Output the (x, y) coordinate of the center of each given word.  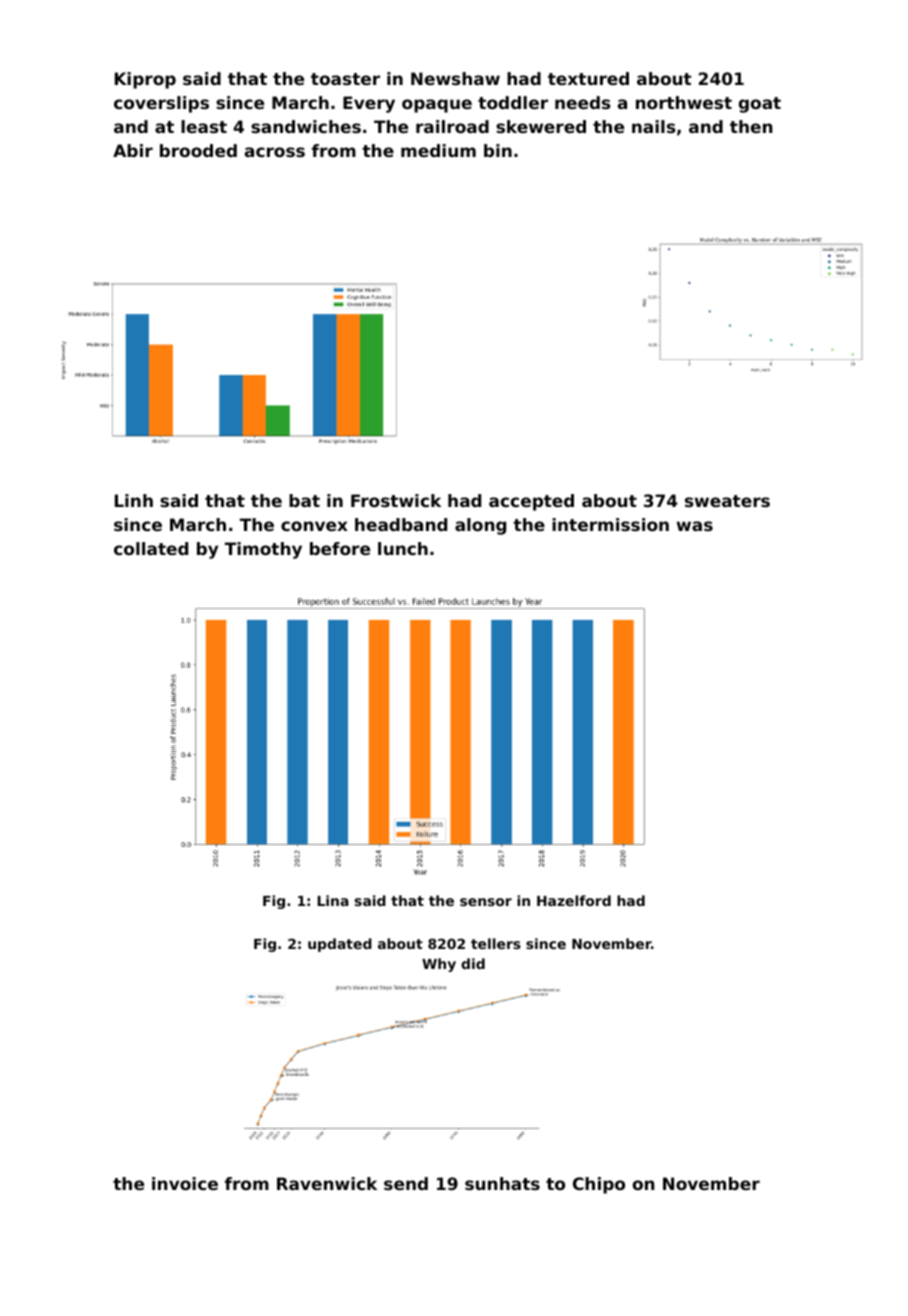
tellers (496, 943)
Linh (134, 500)
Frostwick (396, 500)
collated (151, 548)
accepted (531, 502)
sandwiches (306, 126)
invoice (185, 1183)
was (695, 526)
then (751, 126)
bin (498, 150)
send (406, 1183)
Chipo (599, 1185)
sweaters (727, 501)
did (473, 963)
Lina (333, 900)
